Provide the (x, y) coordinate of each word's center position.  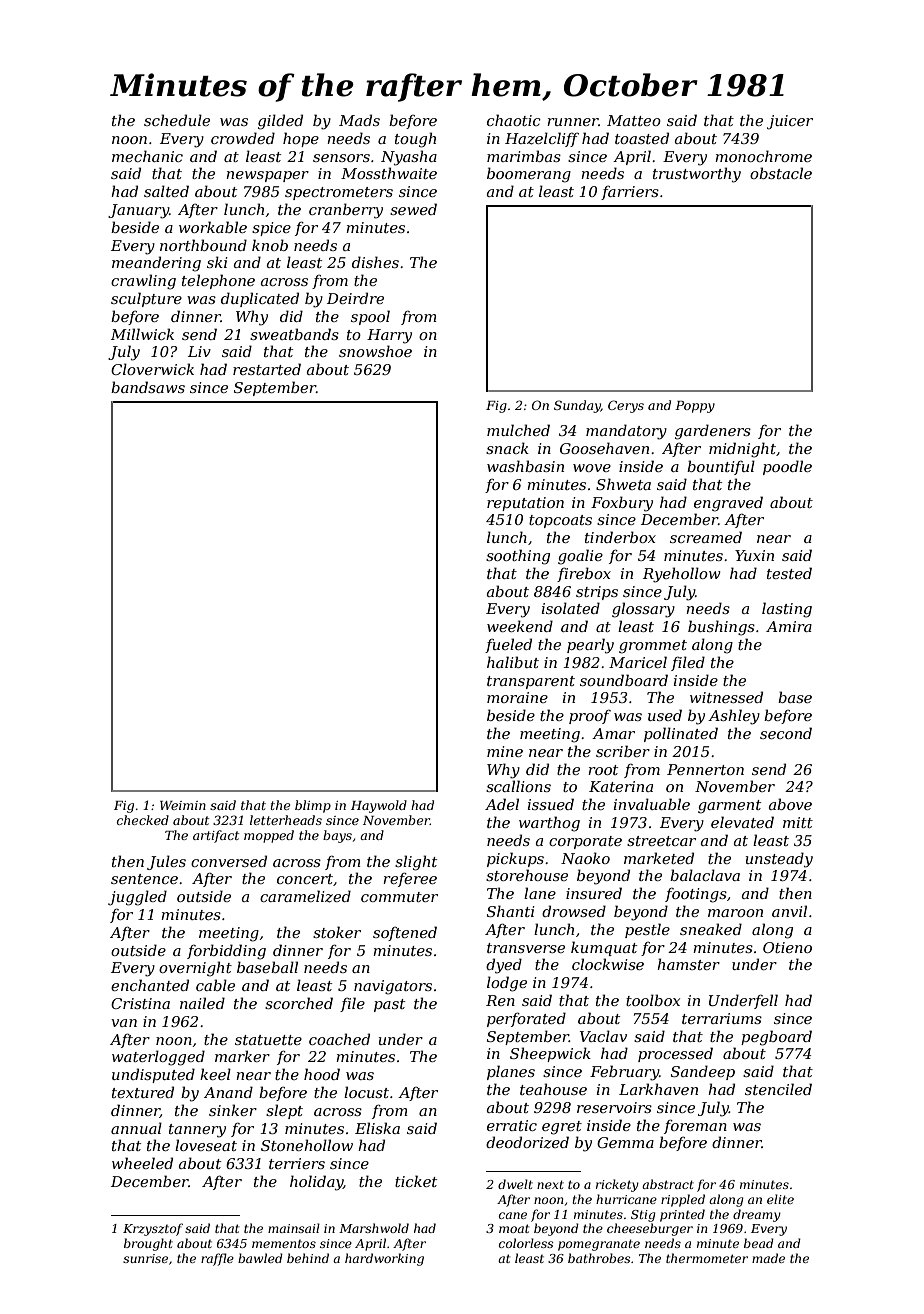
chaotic (514, 120)
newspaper (267, 176)
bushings (721, 628)
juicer (790, 122)
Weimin (183, 805)
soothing (518, 557)
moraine (517, 697)
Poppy (695, 407)
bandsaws (148, 387)
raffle (217, 1259)
